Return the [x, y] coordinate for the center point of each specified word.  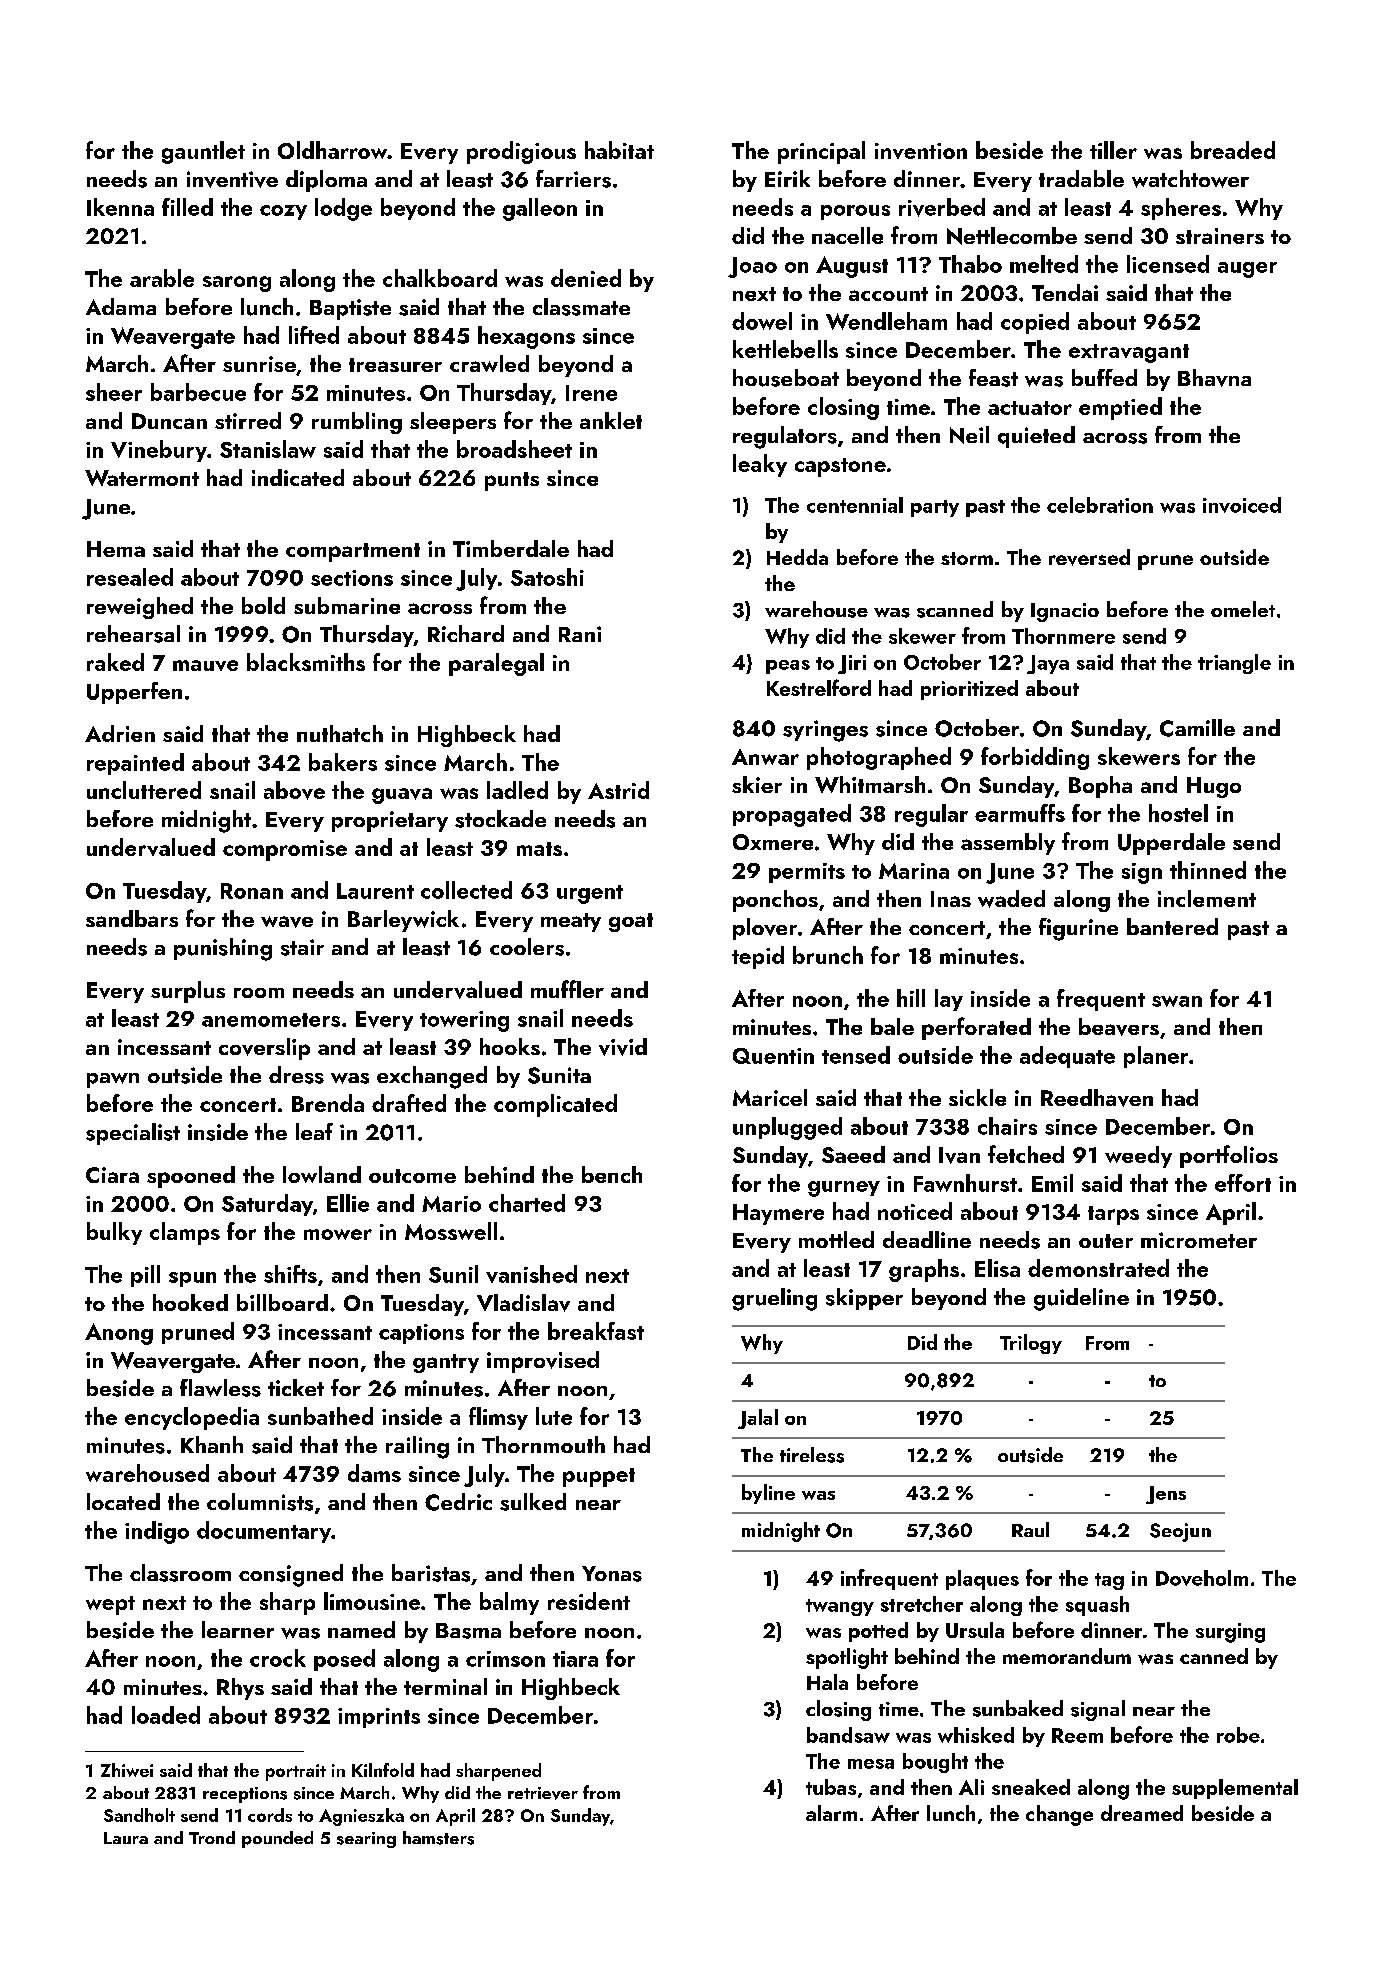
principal [821, 152]
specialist [133, 1134]
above [294, 790]
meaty [571, 922]
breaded [1233, 150]
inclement [1207, 898]
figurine [1078, 929]
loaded [166, 1715]
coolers [527, 947]
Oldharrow [332, 150]
